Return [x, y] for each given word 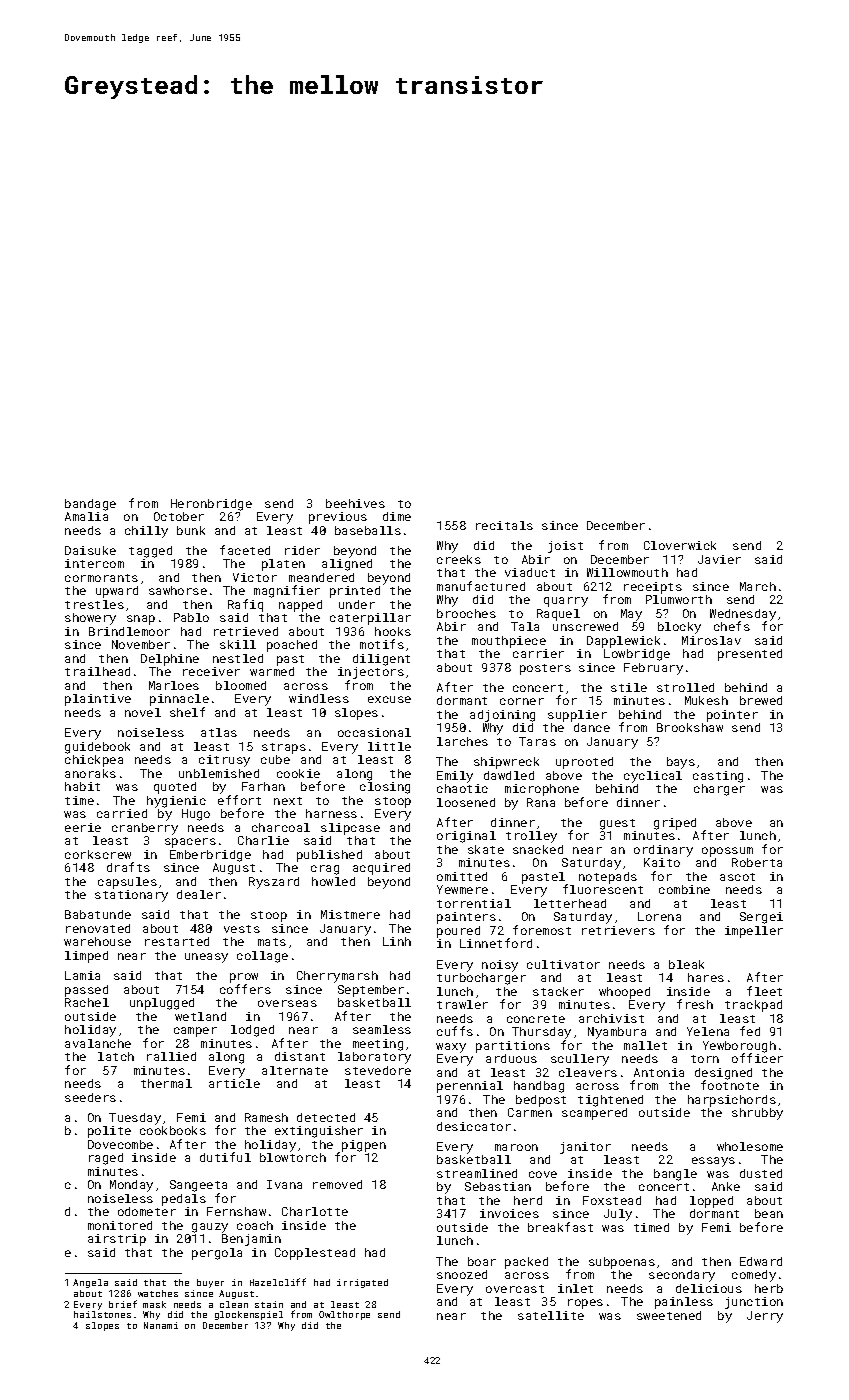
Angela [90, 1283]
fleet [764, 991]
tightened [610, 1101]
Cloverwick [680, 545]
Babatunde [98, 914]
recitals [504, 525]
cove [543, 1174]
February [653, 669]
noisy [500, 966]
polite [109, 1132]
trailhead [97, 671]
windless [319, 698]
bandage [90, 505]
